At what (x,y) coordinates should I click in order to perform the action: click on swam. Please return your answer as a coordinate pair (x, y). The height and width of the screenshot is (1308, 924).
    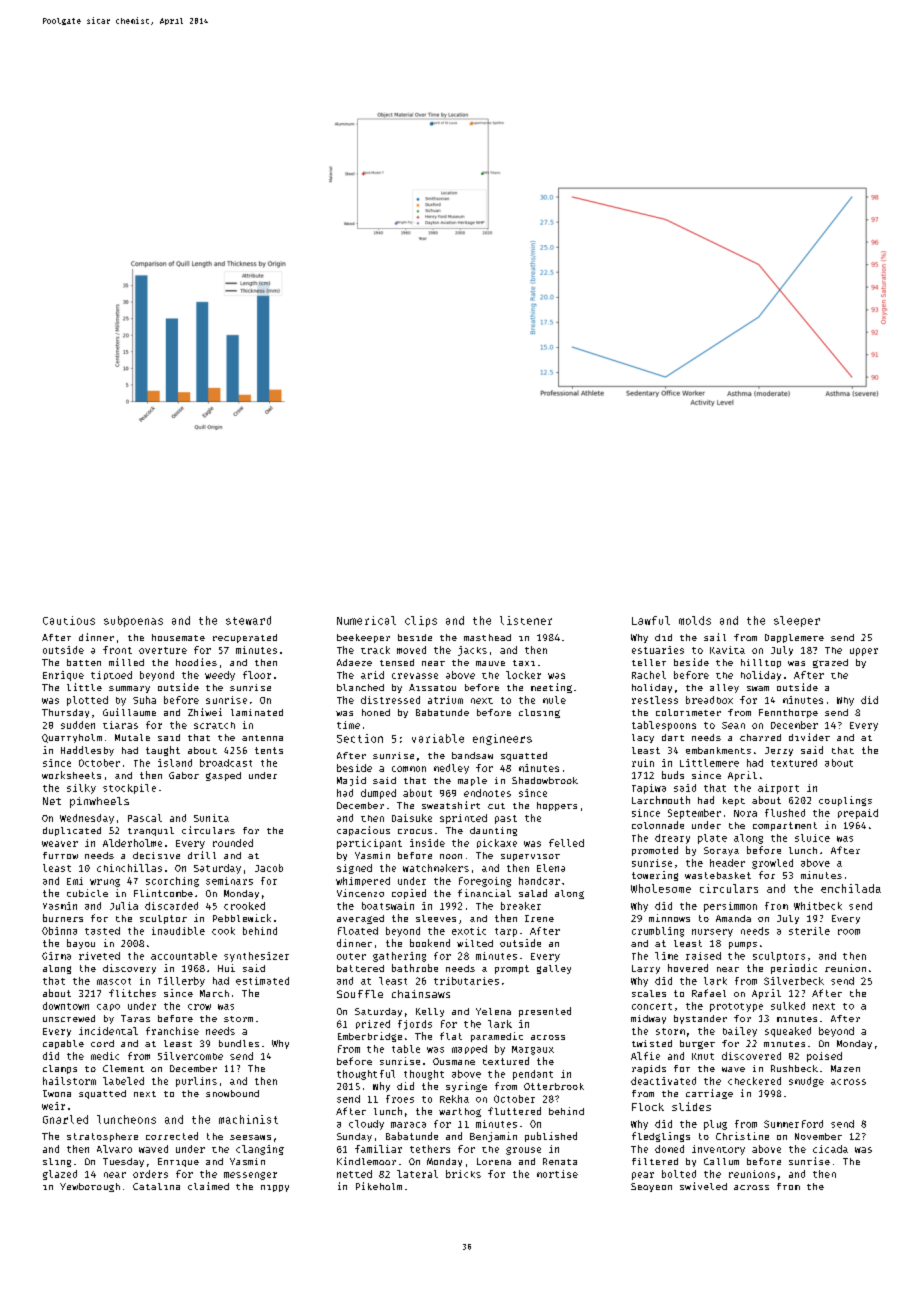
    Looking at the image, I should click on (758, 688).
